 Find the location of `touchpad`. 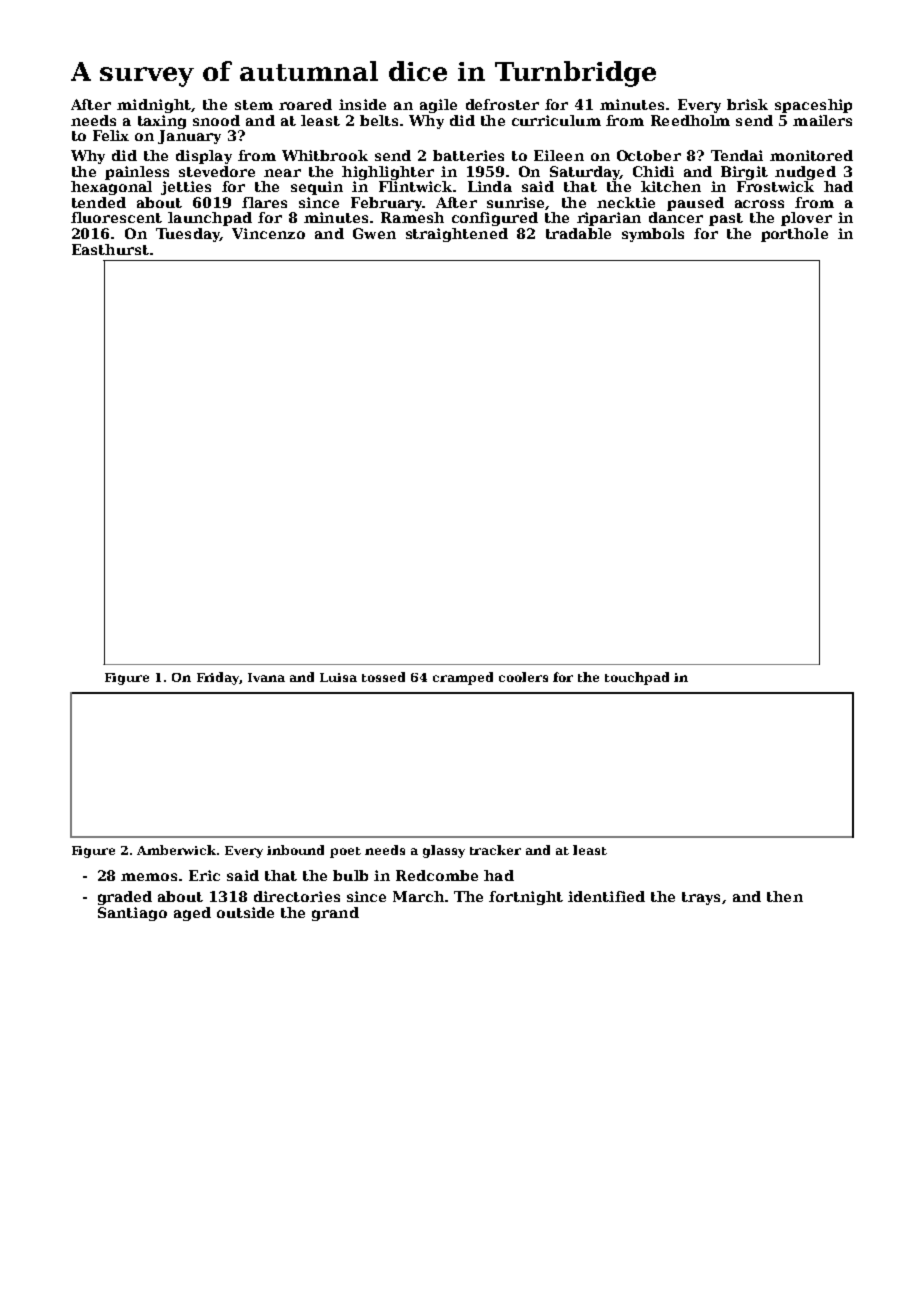

touchpad is located at coordinates (637, 678).
